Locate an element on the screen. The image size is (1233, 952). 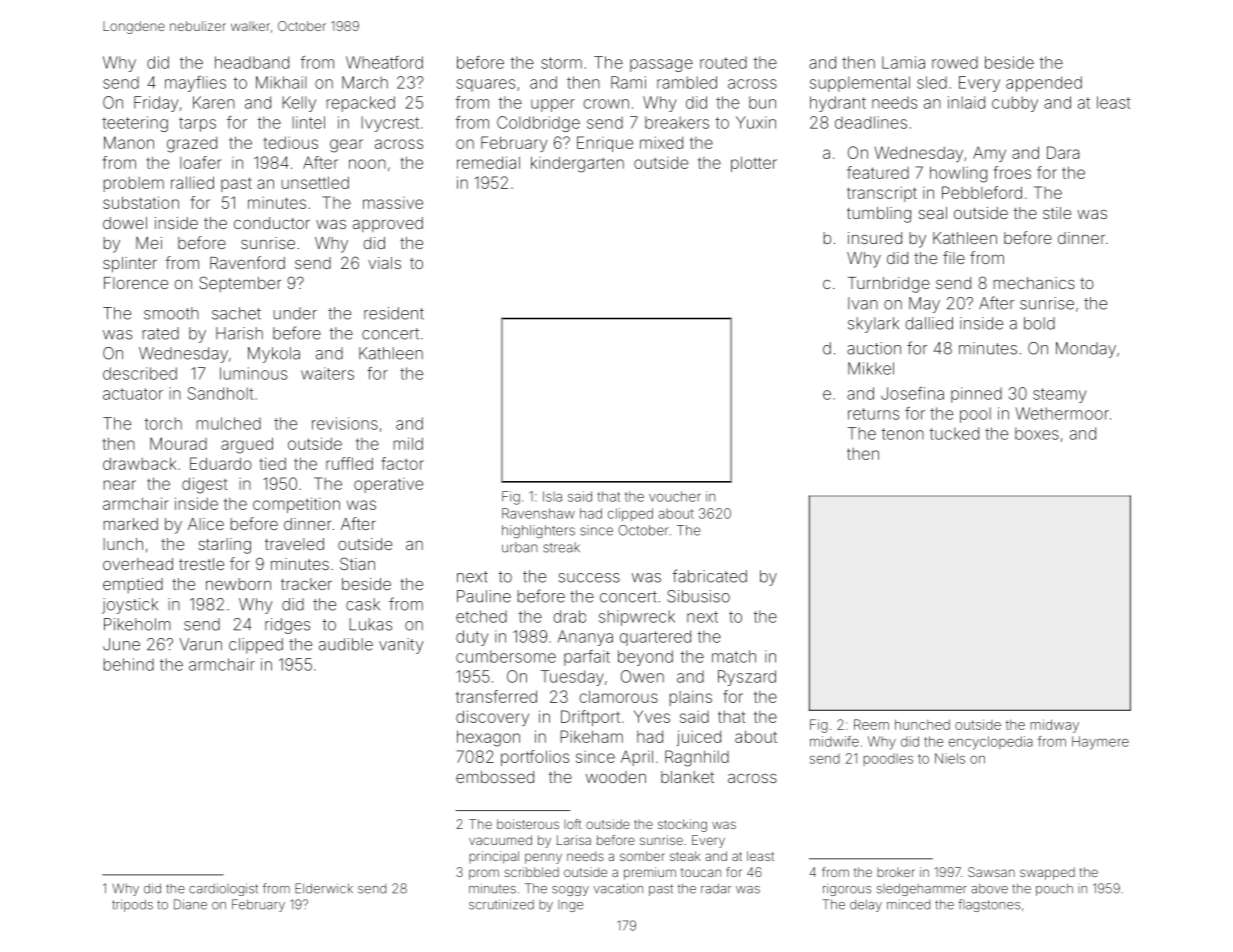
storm is located at coordinates (561, 63).
